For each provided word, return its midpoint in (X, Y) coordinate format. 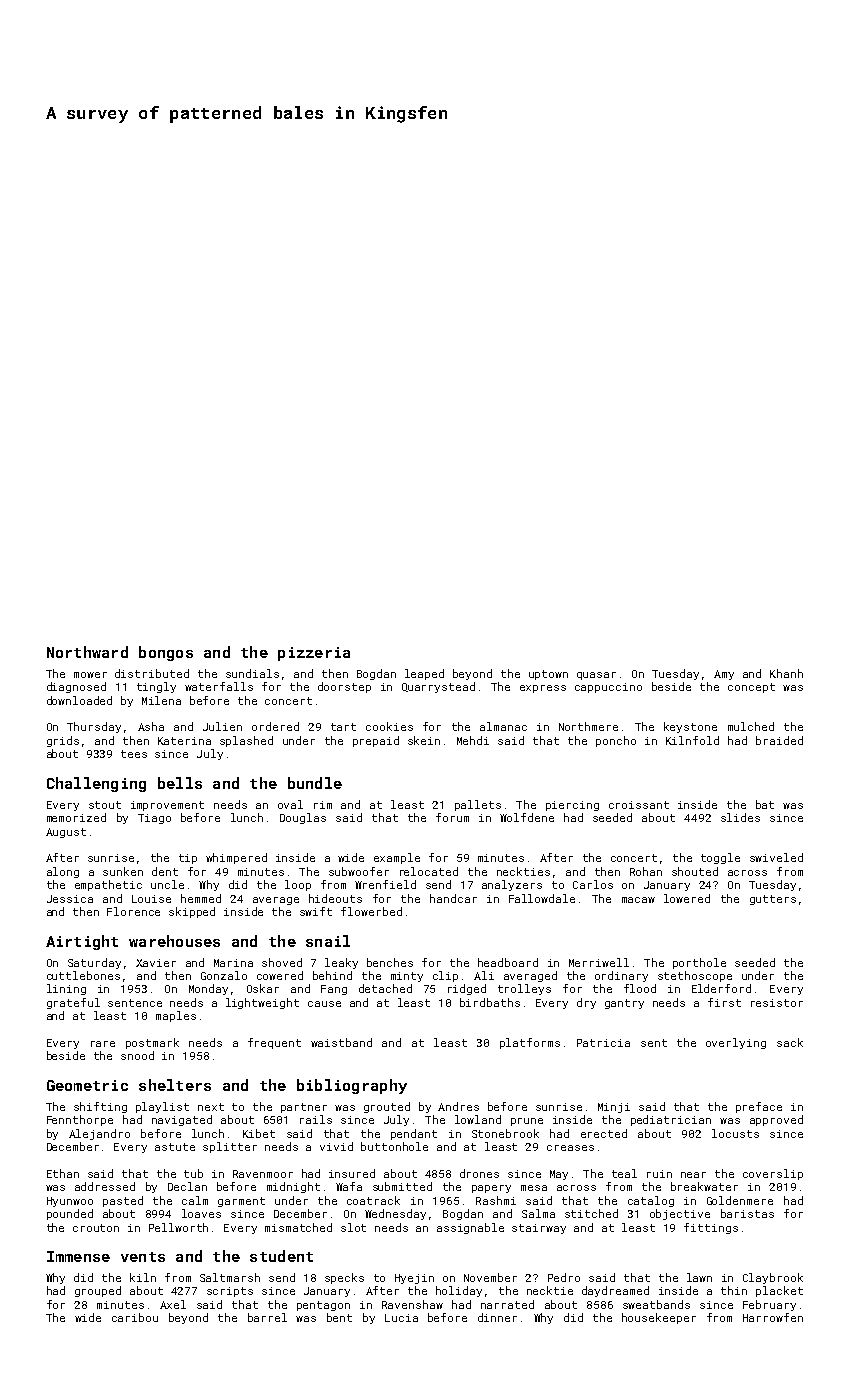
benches (390, 962)
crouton (96, 1228)
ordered (275, 726)
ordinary (621, 976)
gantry (624, 1004)
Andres (458, 1106)
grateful (73, 1003)
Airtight (82, 942)
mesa (534, 1188)
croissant (639, 805)
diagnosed (76, 687)
